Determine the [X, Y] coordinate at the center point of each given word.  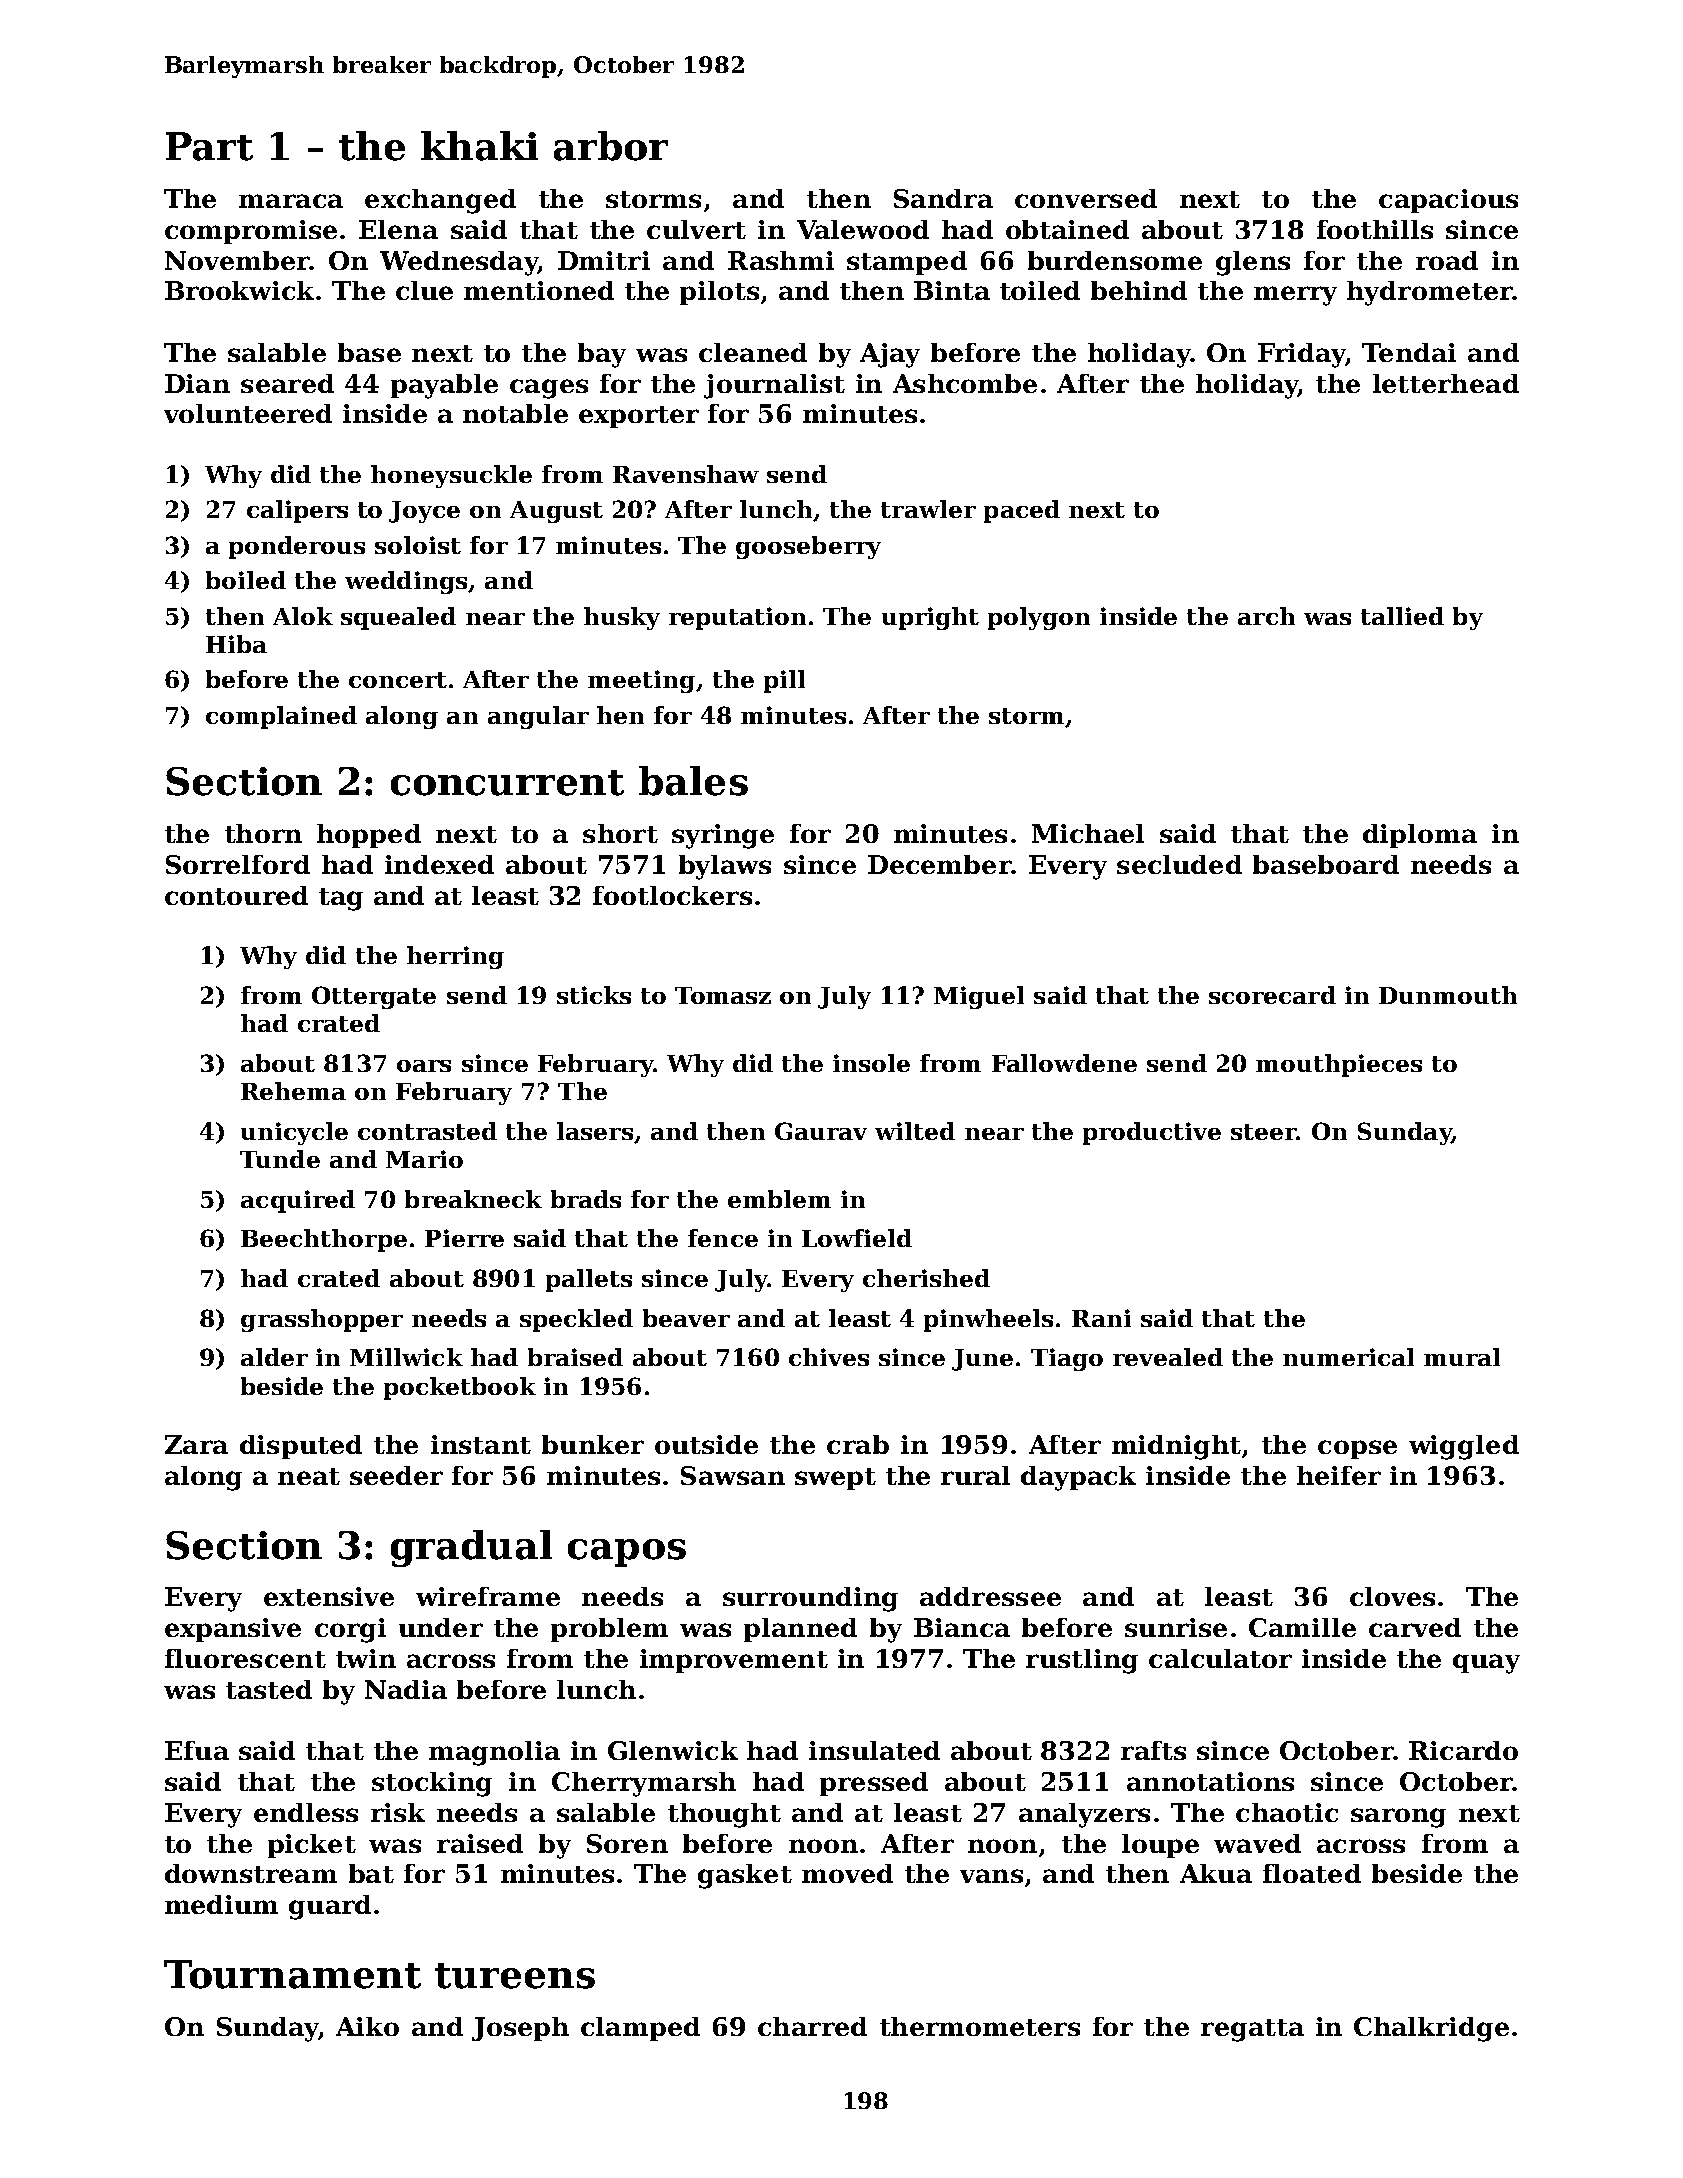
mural [1462, 1357]
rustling [1082, 1661]
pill [784, 681]
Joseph [520, 2029]
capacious [1448, 201]
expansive [233, 1630]
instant [481, 1444]
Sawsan [733, 1475]
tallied [1402, 616]
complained [281, 717]
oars [424, 1066]
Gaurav [821, 1131]
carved [1415, 1627]
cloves [1392, 1596]
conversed [1086, 198]
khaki [479, 146]
